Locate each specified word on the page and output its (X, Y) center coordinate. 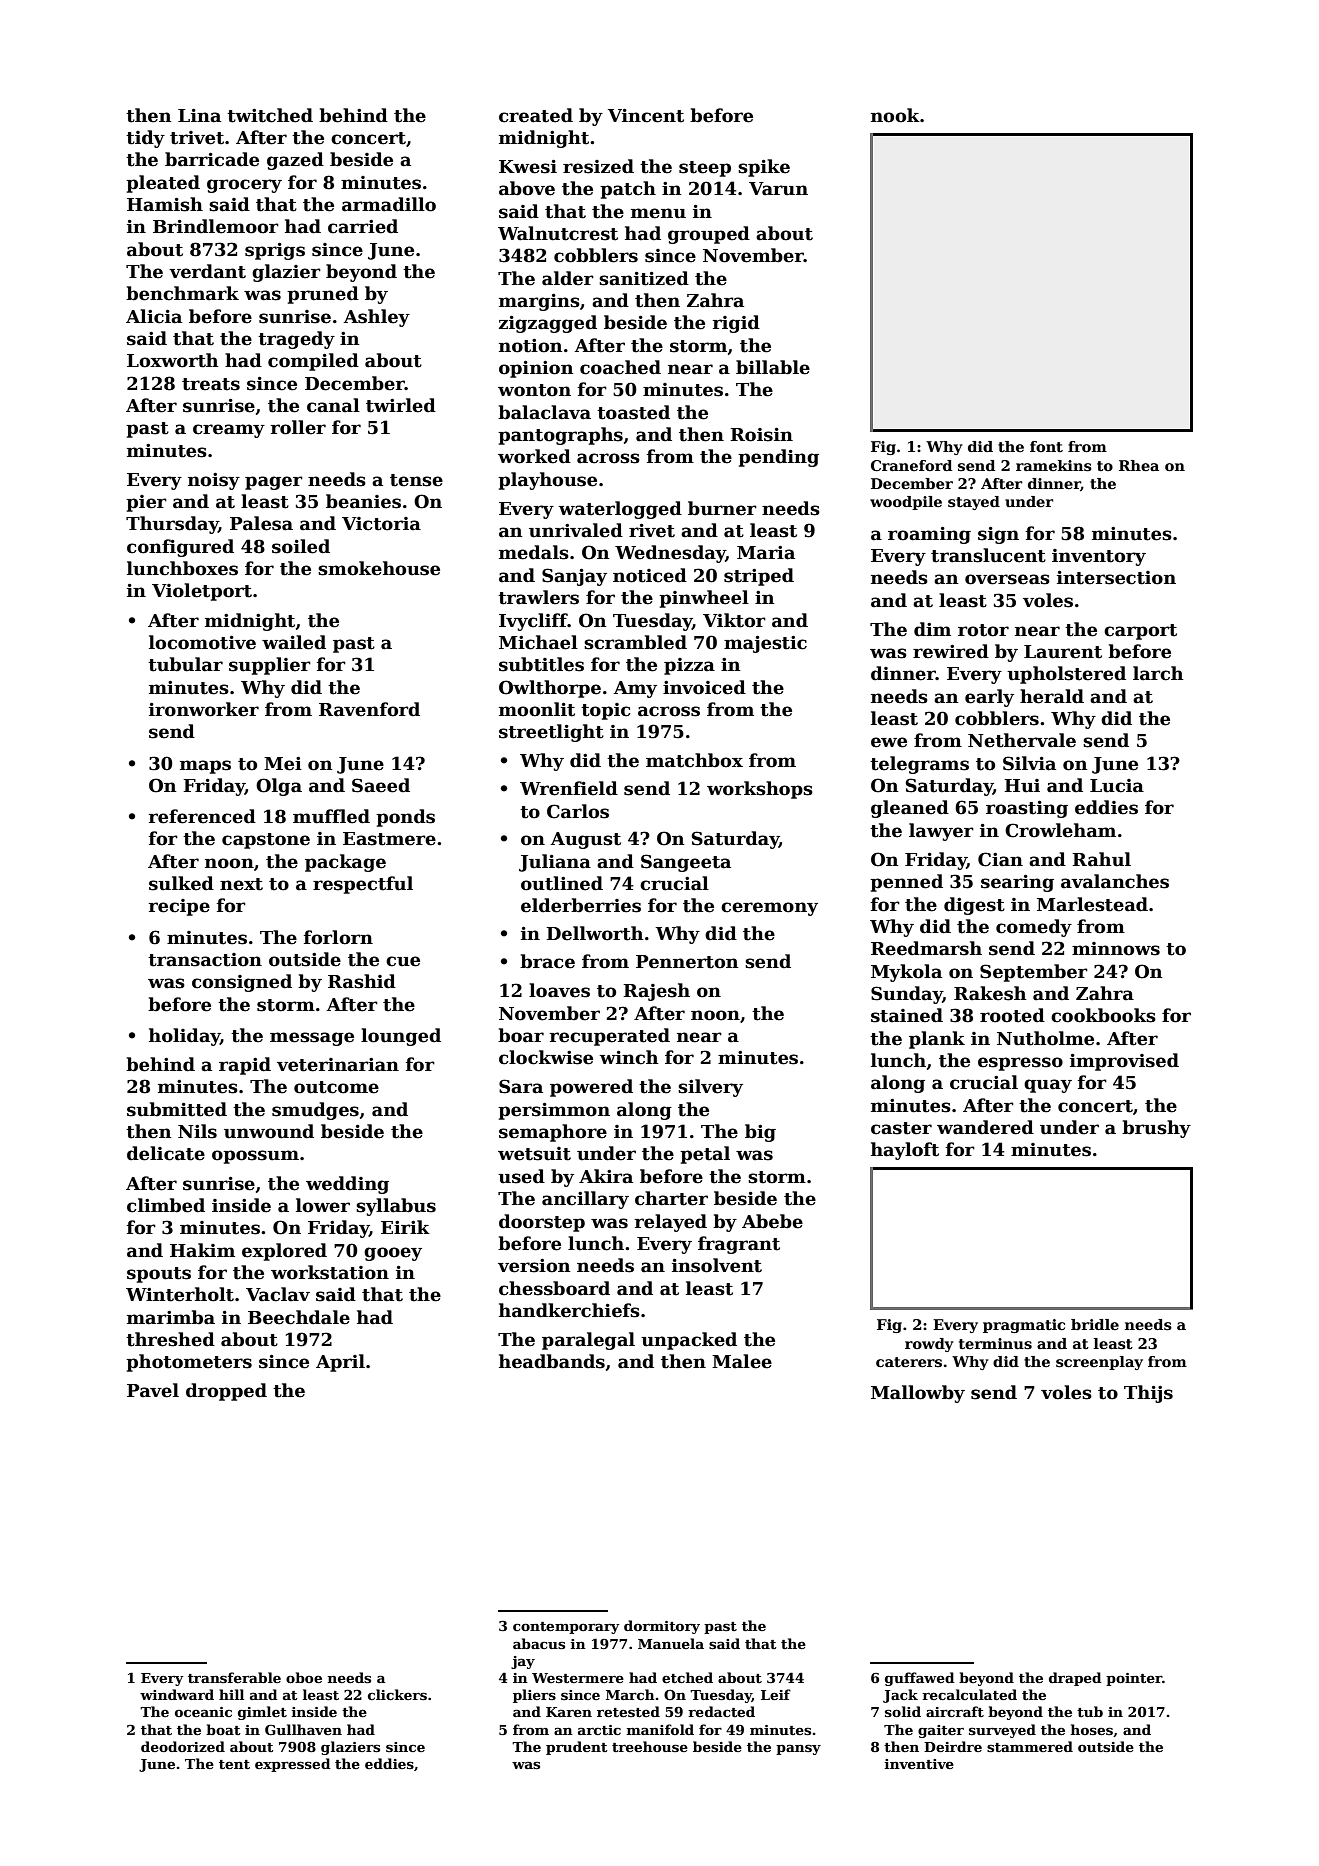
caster (901, 1128)
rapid (245, 1066)
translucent (988, 555)
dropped (226, 1392)
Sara (521, 1086)
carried (363, 226)
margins (539, 302)
